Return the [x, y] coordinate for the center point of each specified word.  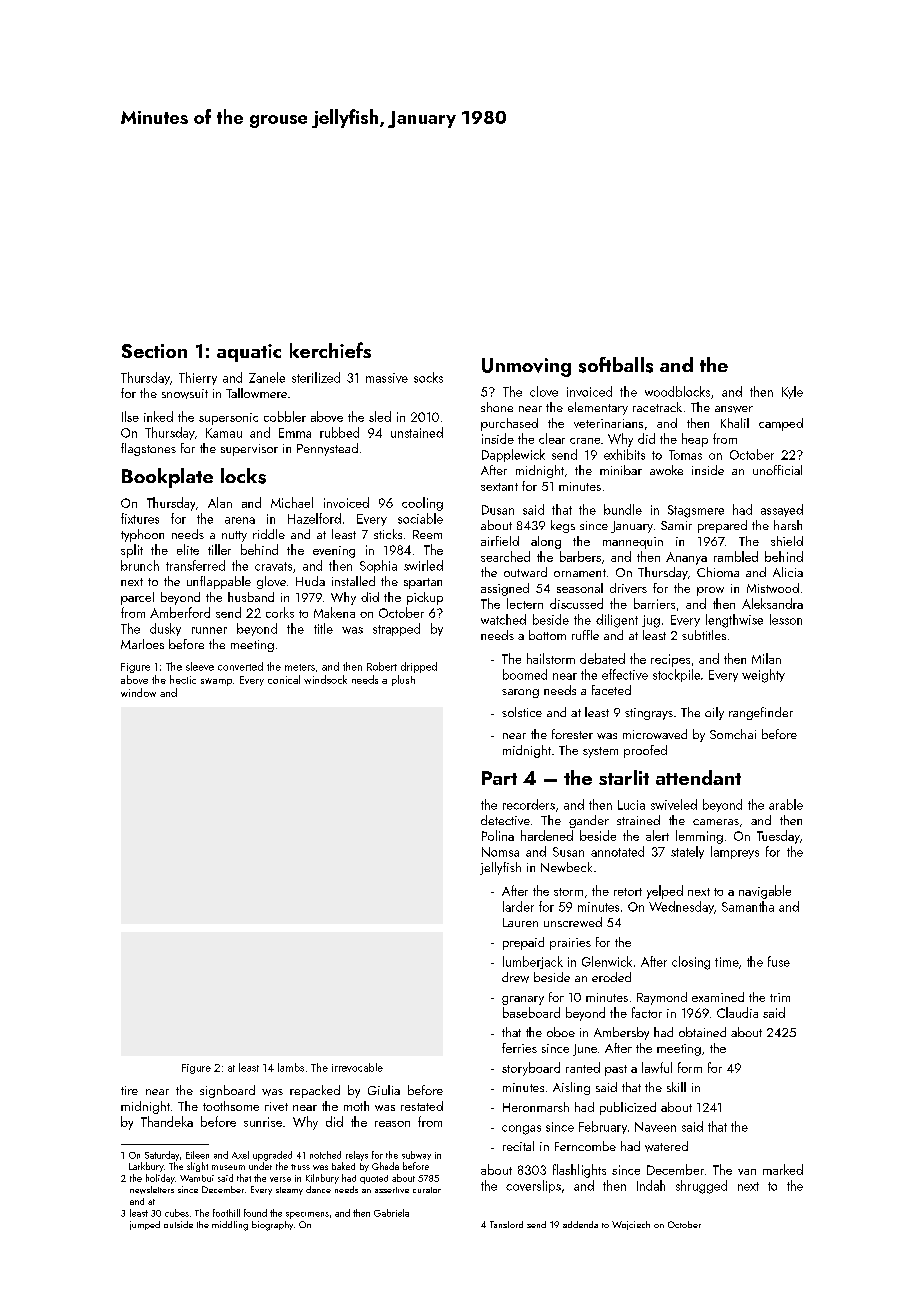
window [138, 692]
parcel [137, 598]
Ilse [130, 416]
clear [552, 438]
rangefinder [761, 713]
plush [403, 680]
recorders [529, 804]
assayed [782, 510]
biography [272, 1226]
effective [625, 674]
